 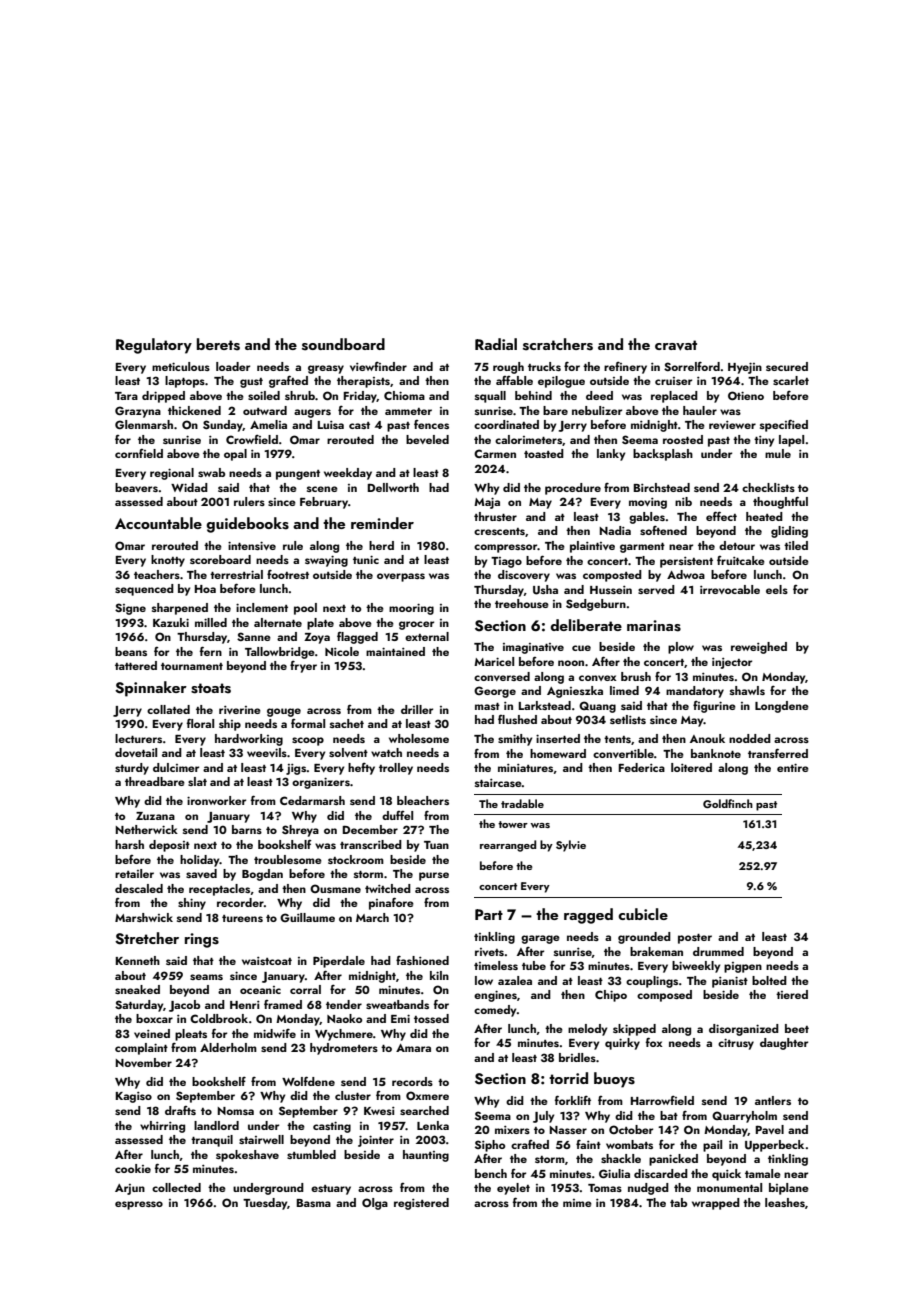 I want to click on disorganized, so click(x=744, y=1030).
